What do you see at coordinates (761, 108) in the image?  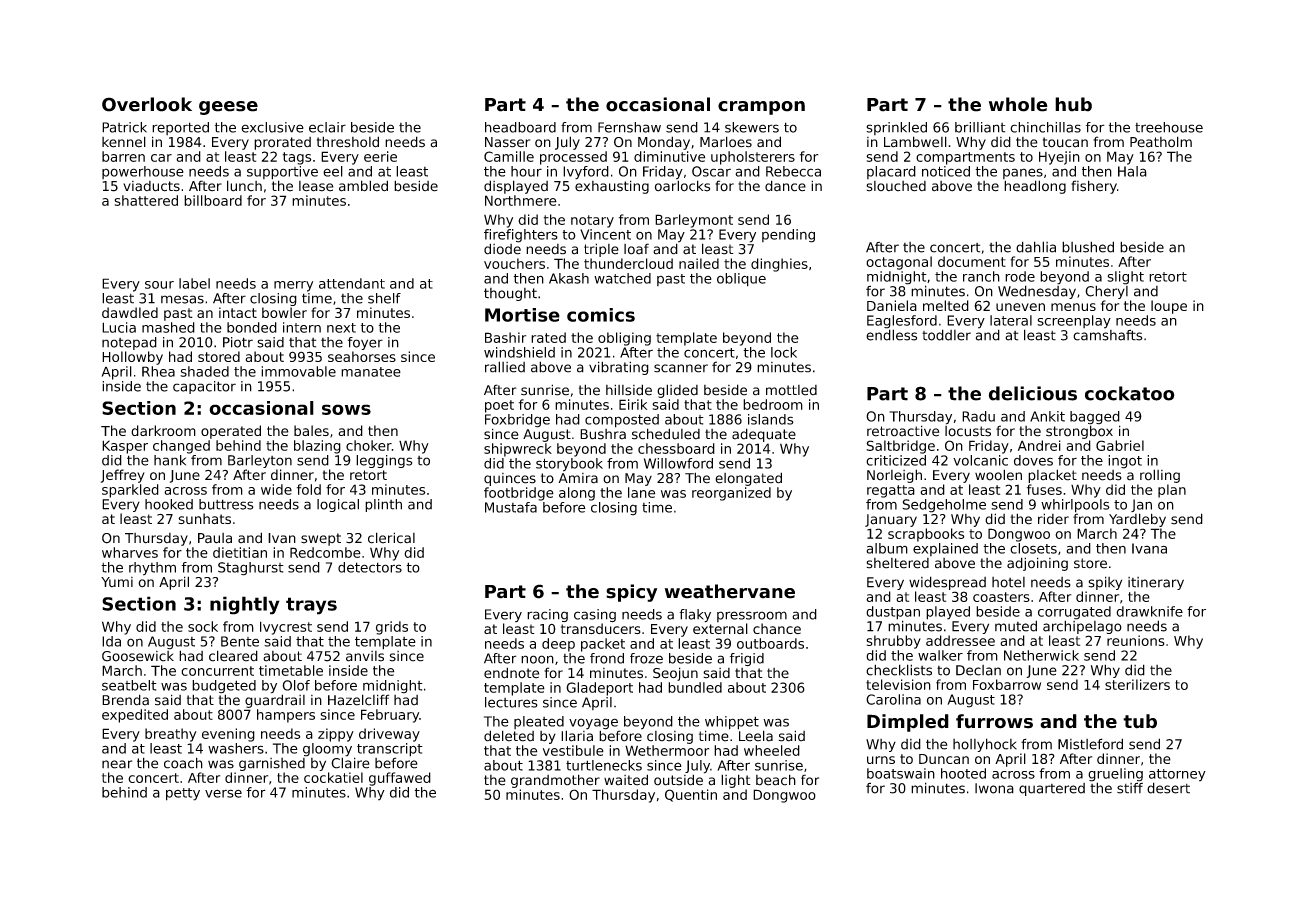 I see `crampon` at bounding box center [761, 108].
